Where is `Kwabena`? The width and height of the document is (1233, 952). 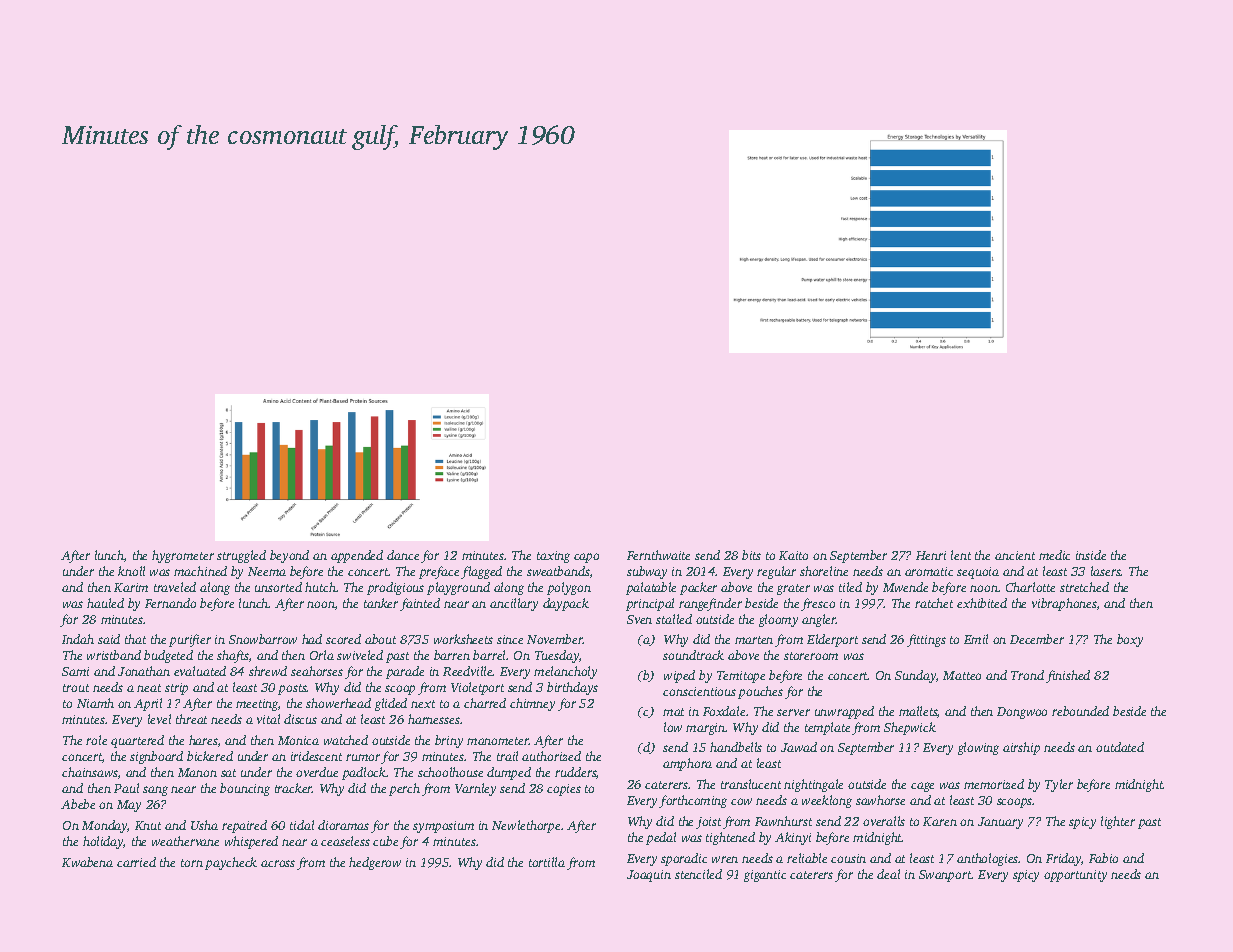 Kwabena is located at coordinates (87, 862).
